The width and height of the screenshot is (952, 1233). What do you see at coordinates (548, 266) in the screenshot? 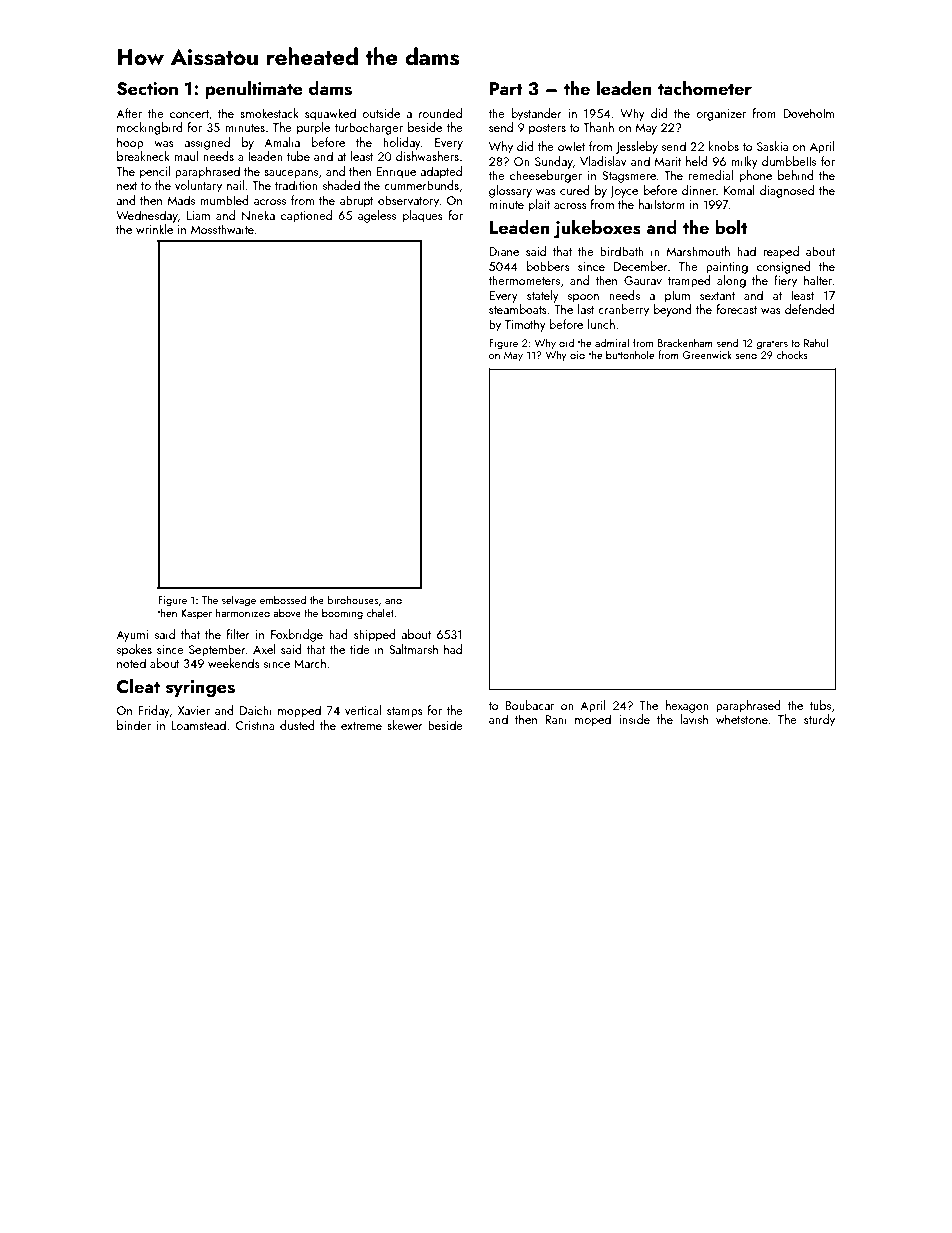
I see `bobbers` at bounding box center [548, 266].
